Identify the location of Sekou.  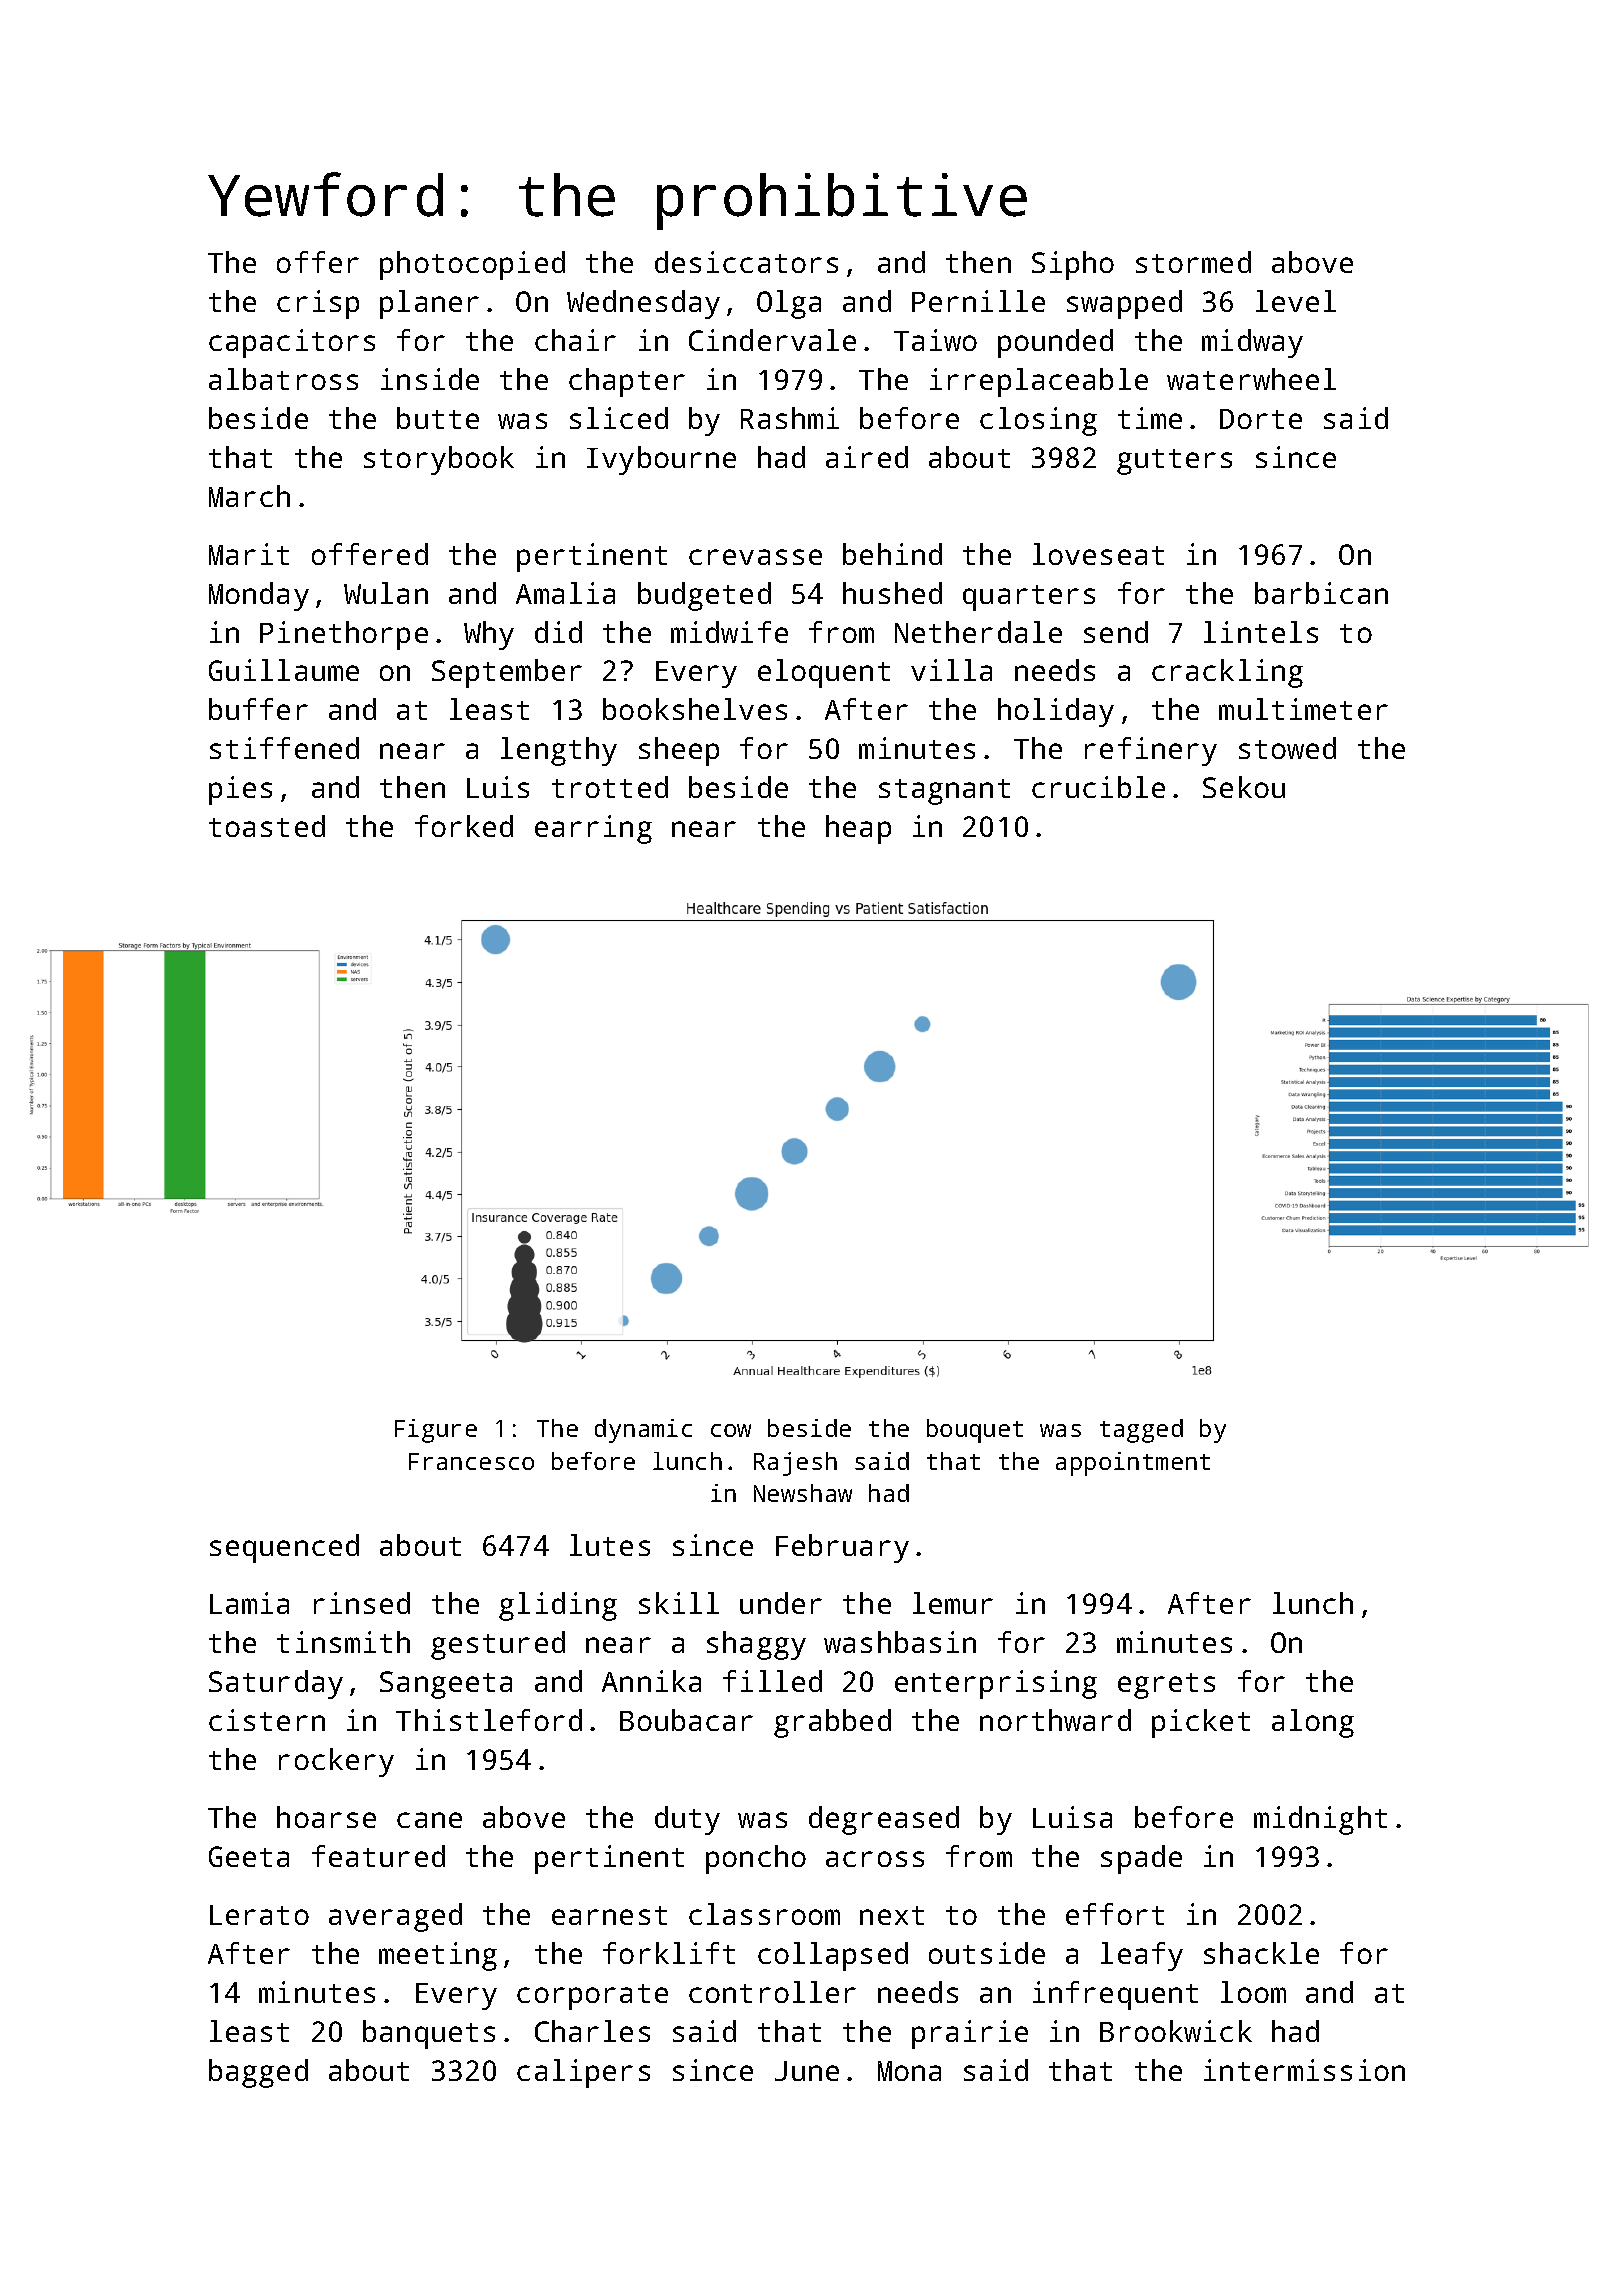
(1244, 787).
